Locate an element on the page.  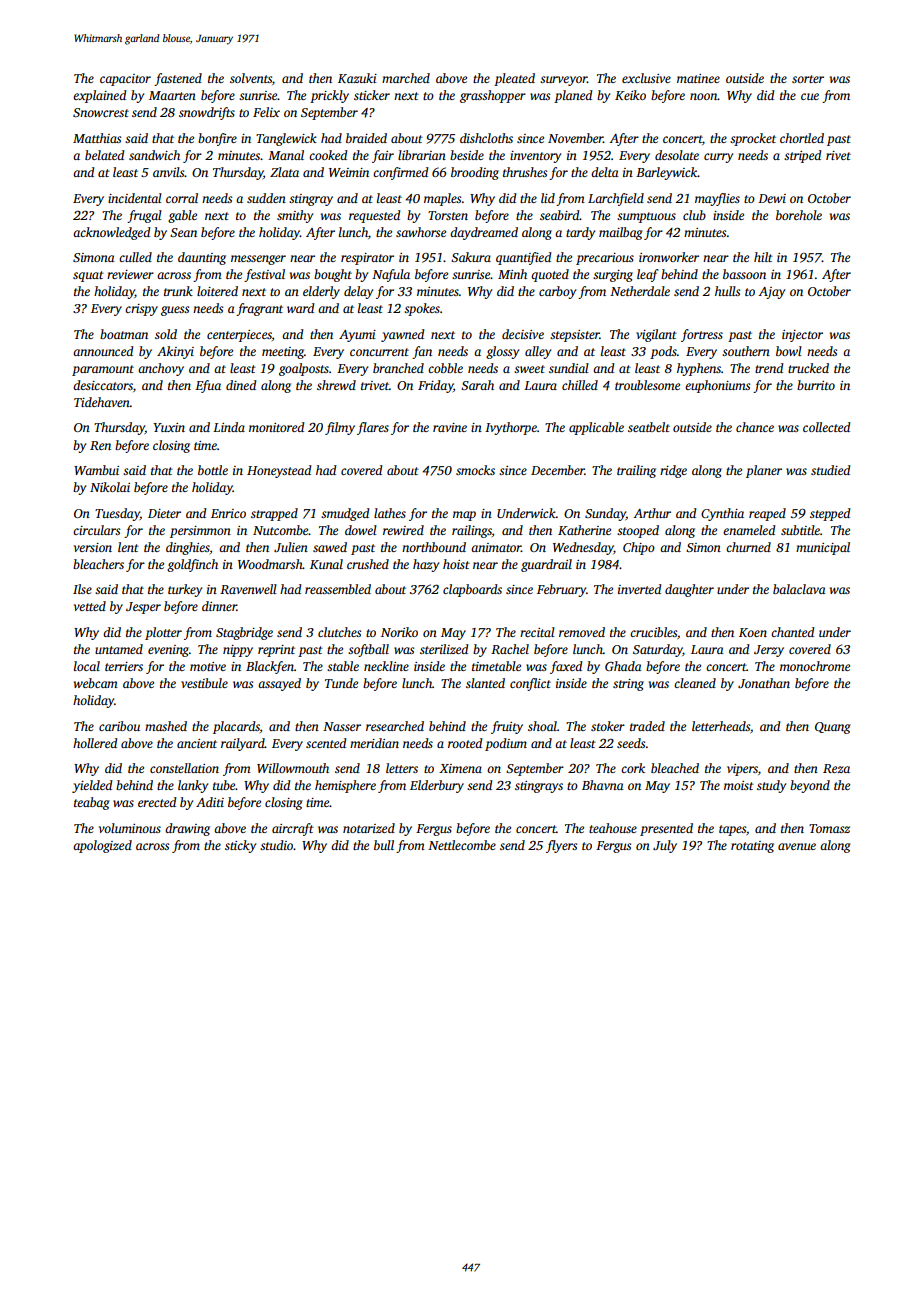
snowdrifts is located at coordinates (207, 113).
